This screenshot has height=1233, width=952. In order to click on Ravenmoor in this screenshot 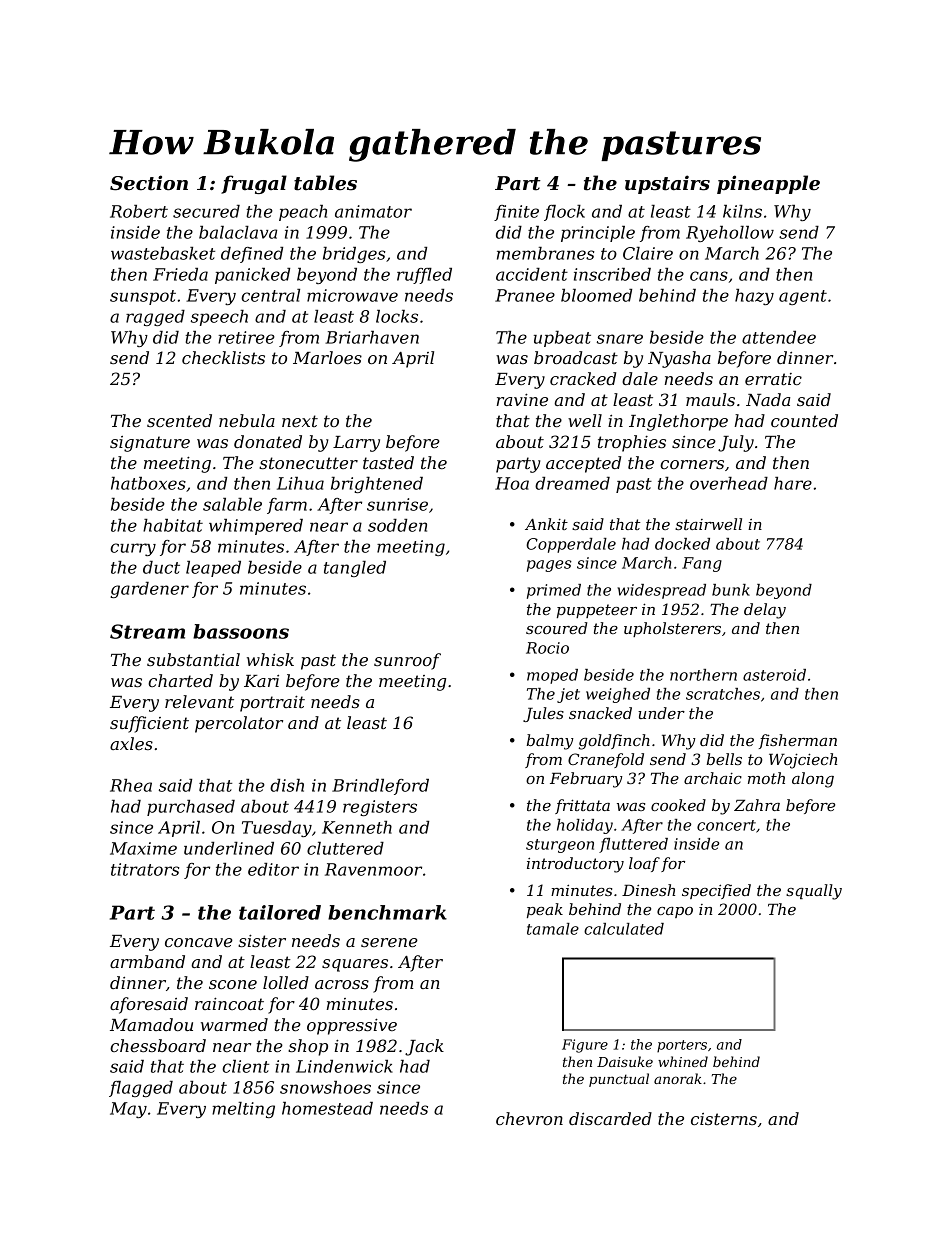, I will do `click(373, 869)`.
